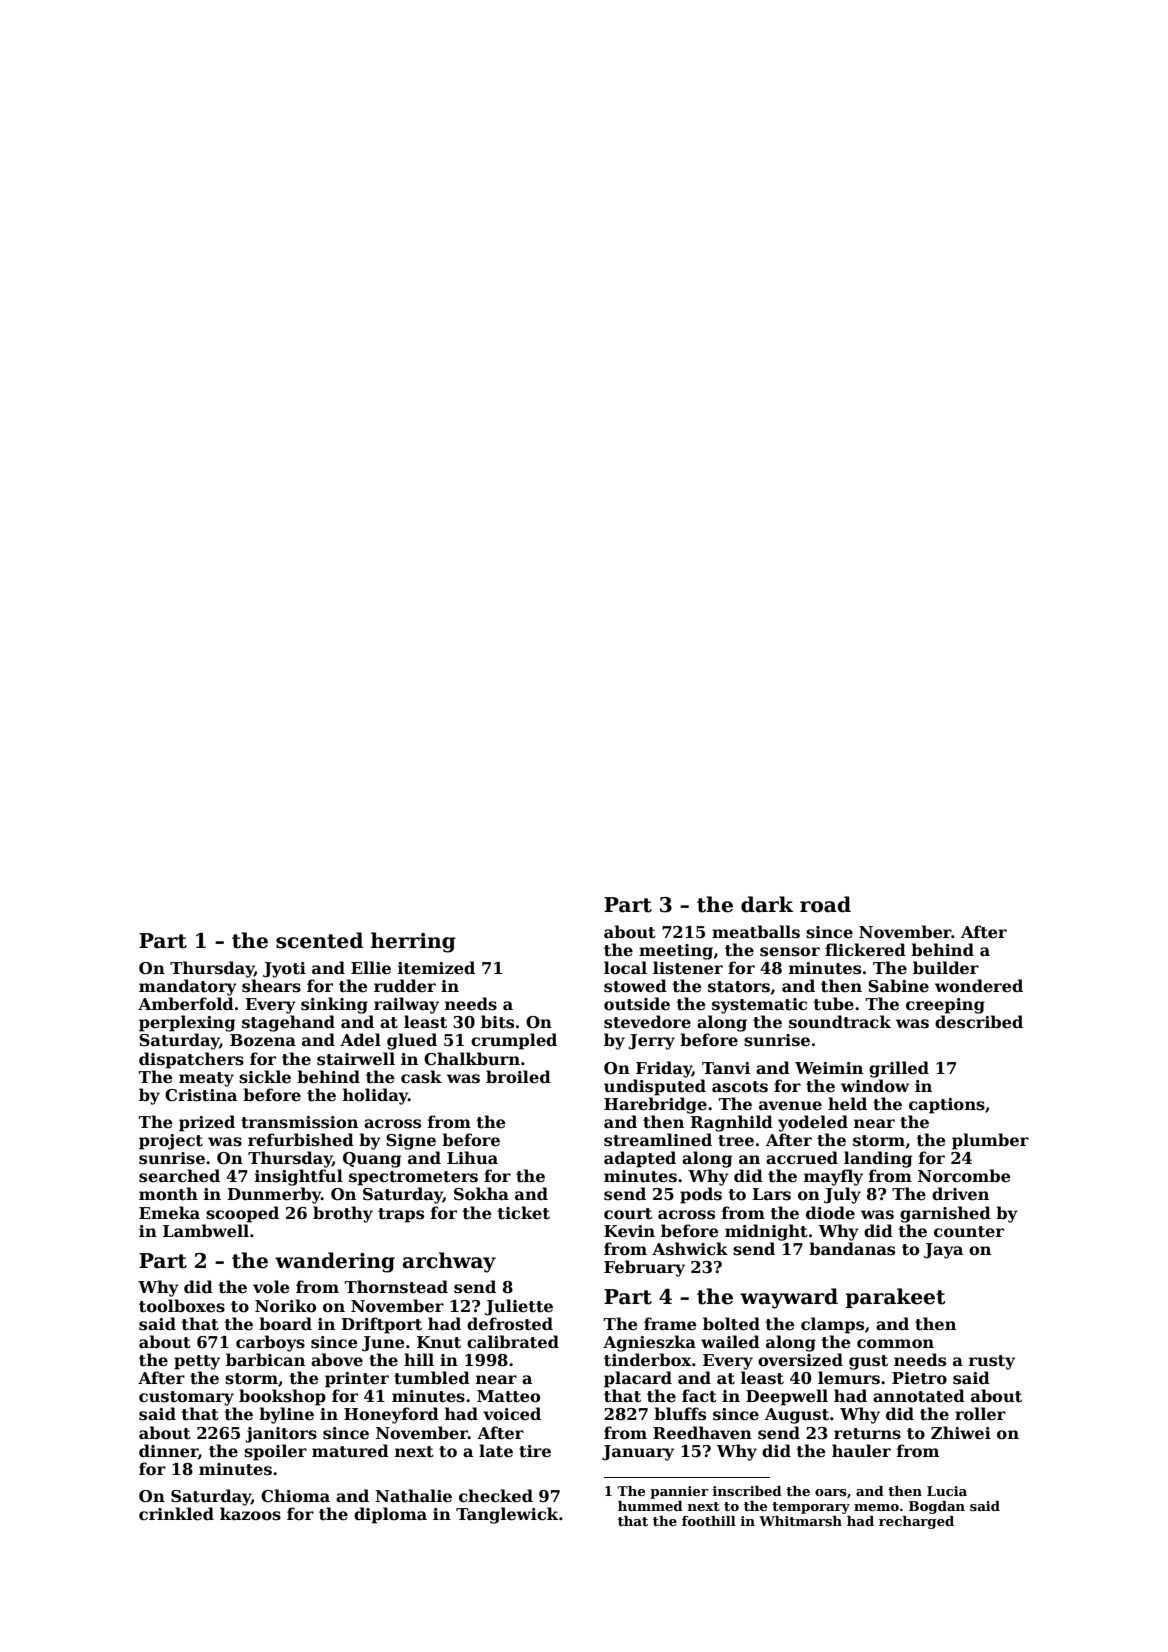 Image resolution: width=1168 pixels, height=1652 pixels. Describe the element at coordinates (250, 1514) in the screenshot. I see `kazoos` at that location.
